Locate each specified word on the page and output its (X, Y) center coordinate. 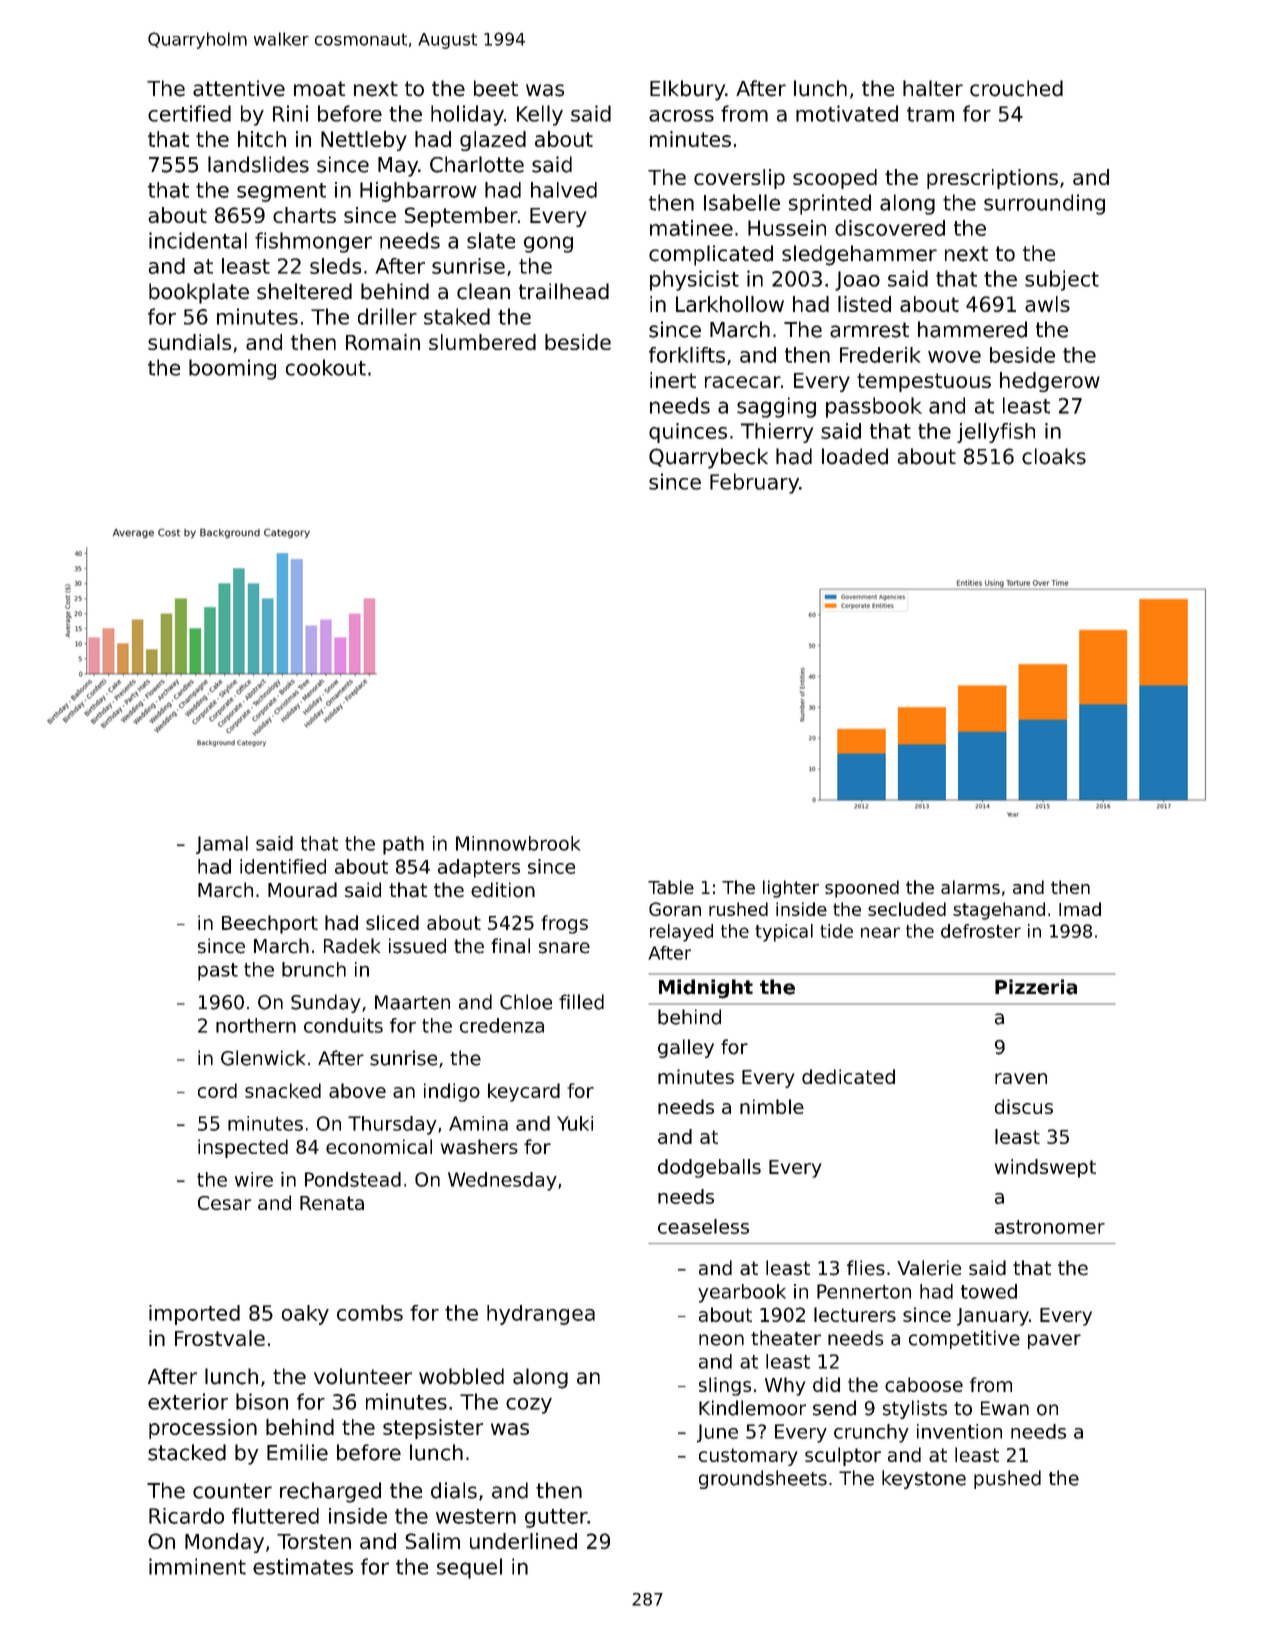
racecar (743, 382)
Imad (1080, 909)
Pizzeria (1036, 987)
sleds (335, 266)
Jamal (222, 845)
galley (686, 1048)
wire (254, 1179)
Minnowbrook (518, 843)
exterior (188, 1401)
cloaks (1054, 456)
